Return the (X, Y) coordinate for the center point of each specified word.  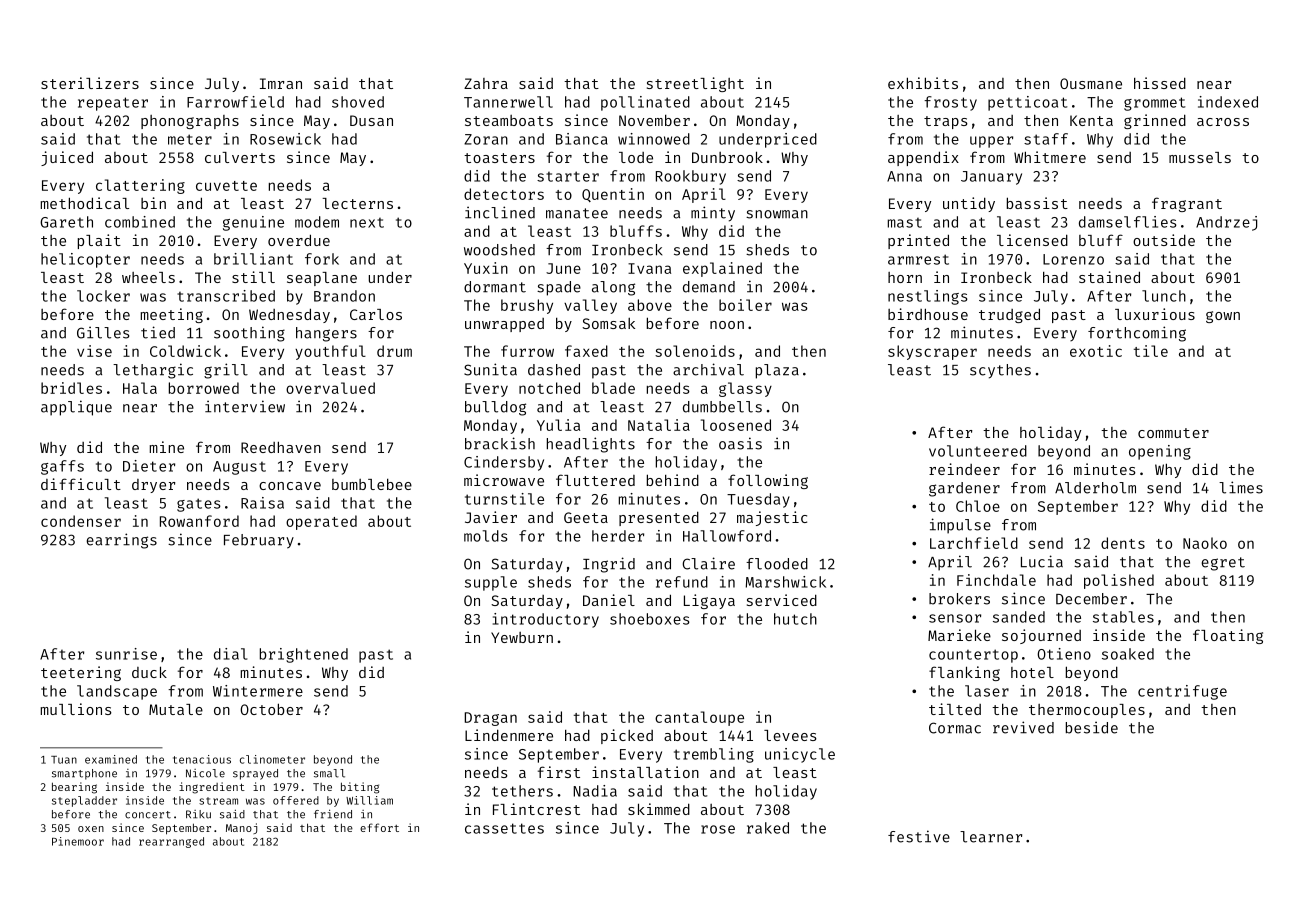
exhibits (923, 83)
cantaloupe (699, 718)
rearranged (171, 842)
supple (491, 583)
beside (1092, 727)
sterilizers (90, 83)
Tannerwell (508, 102)
